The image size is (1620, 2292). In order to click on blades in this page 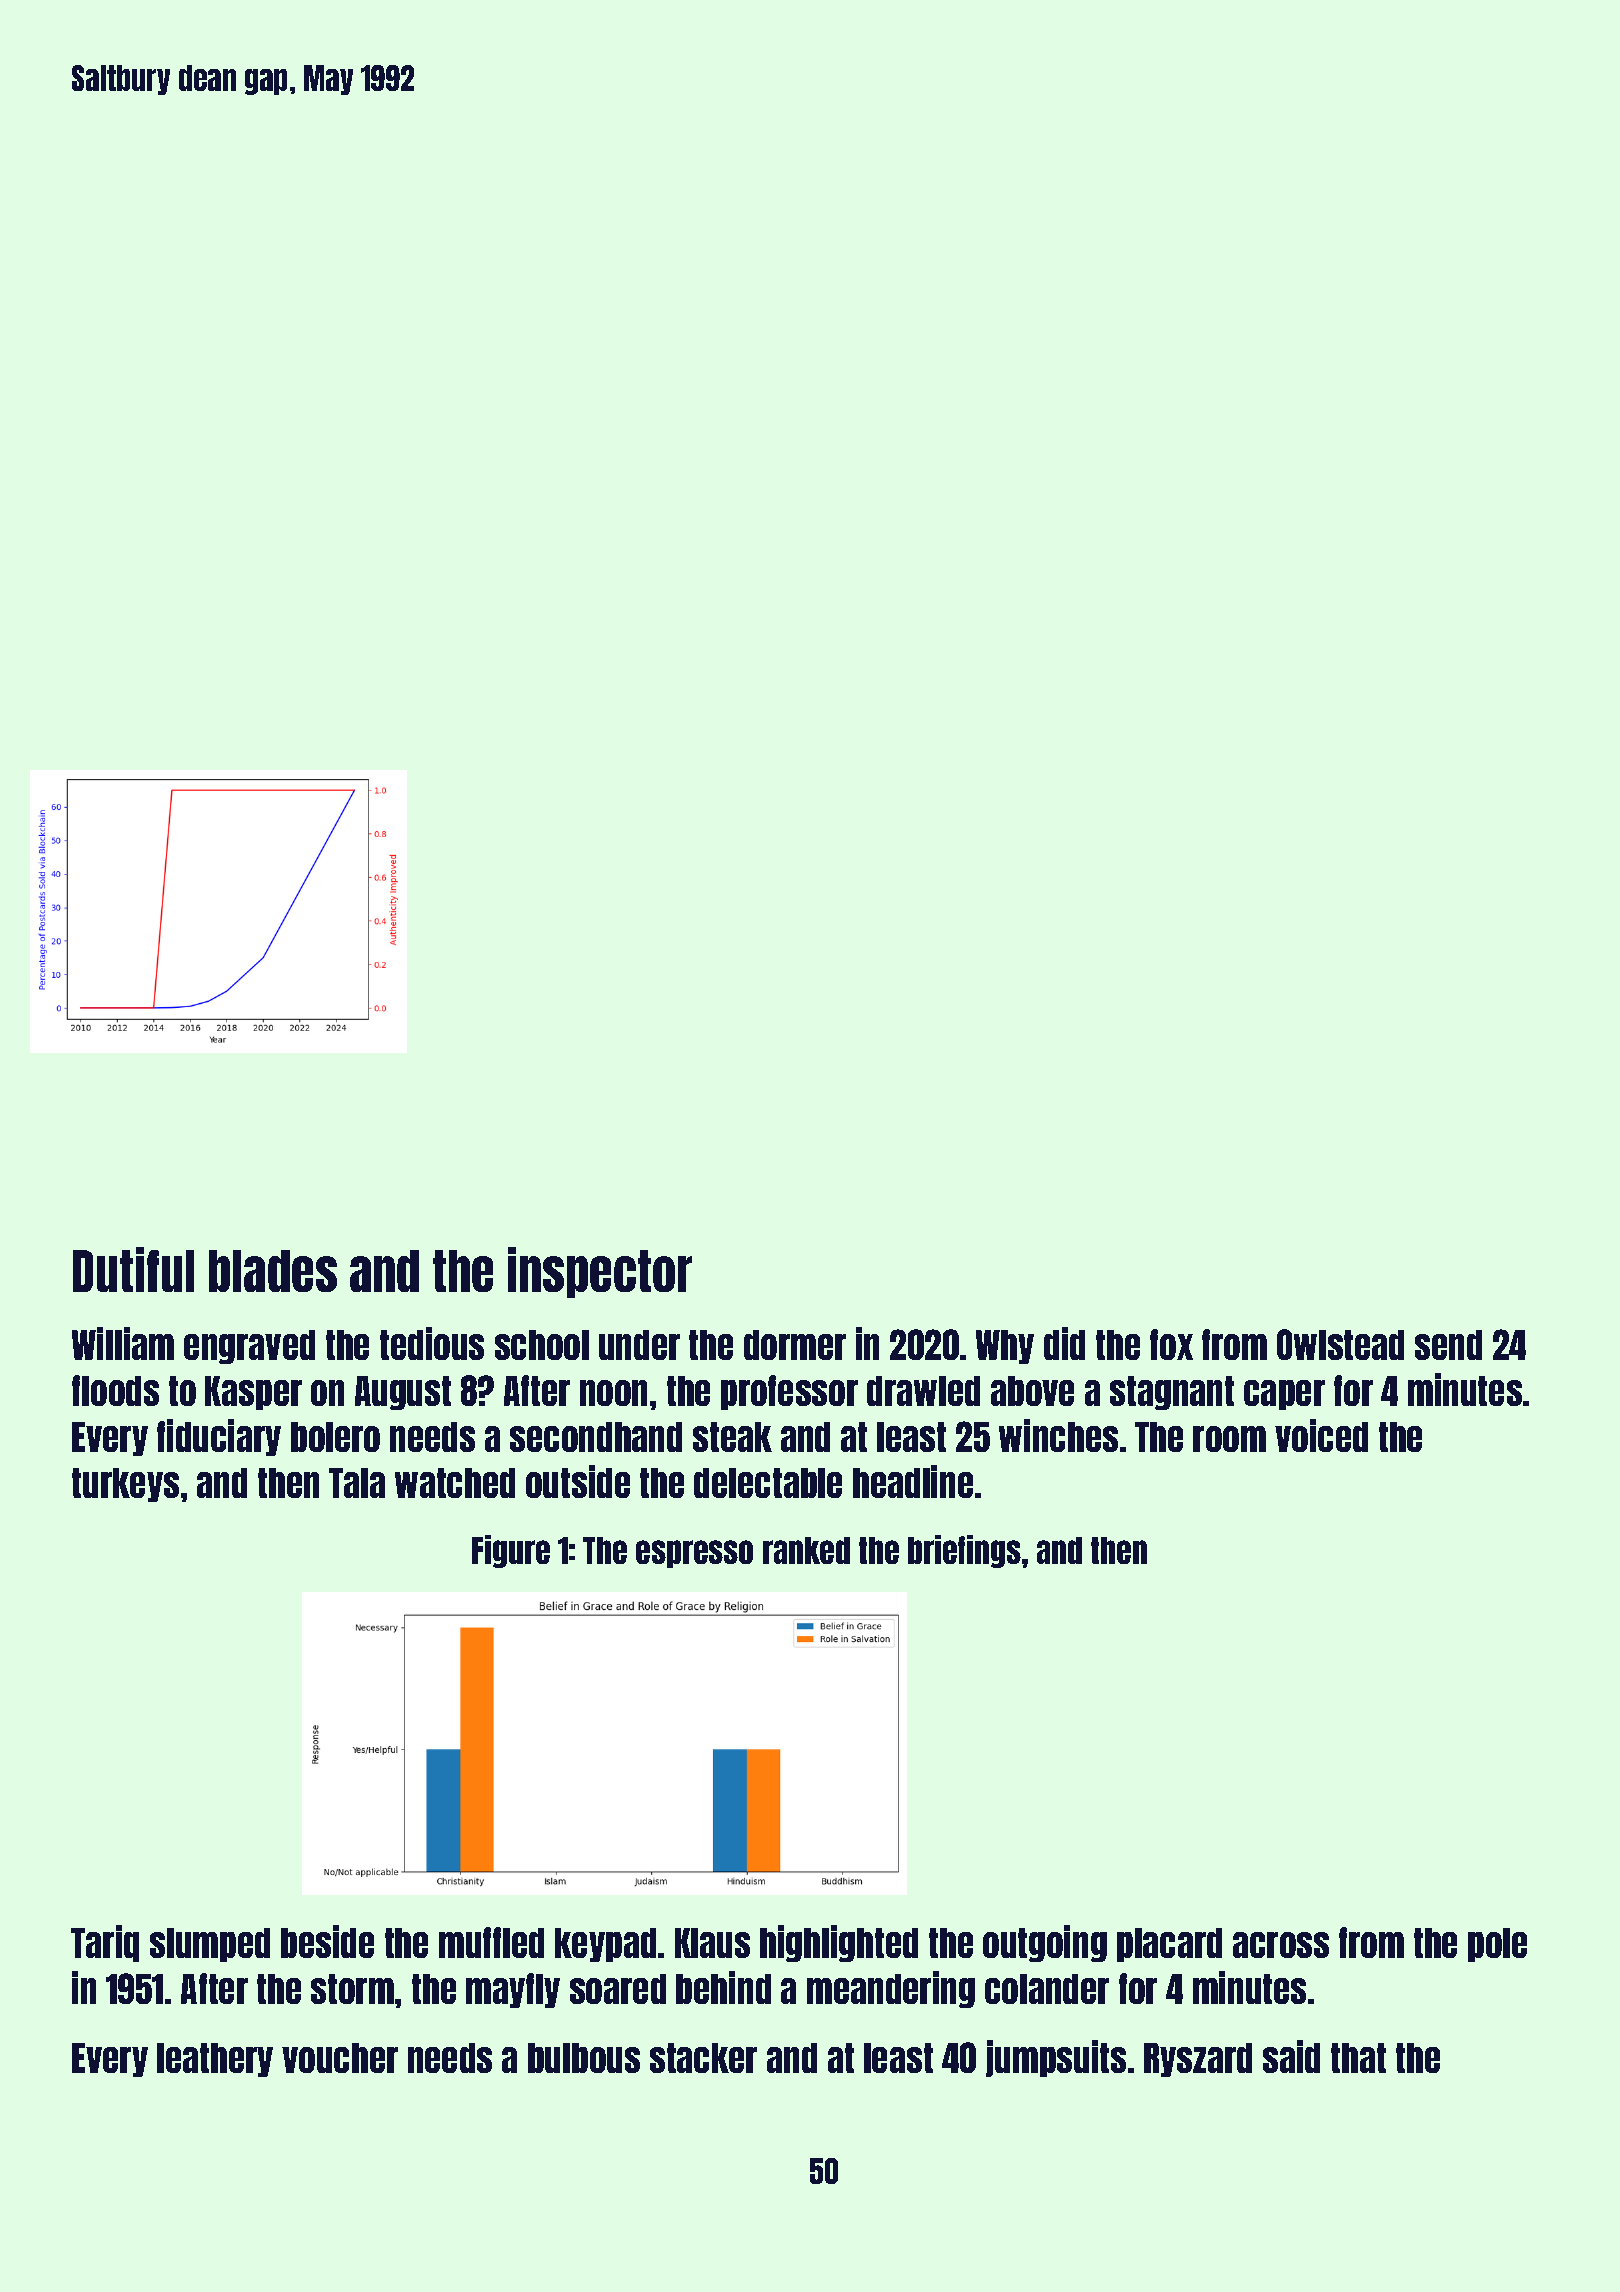, I will do `click(273, 1271)`.
